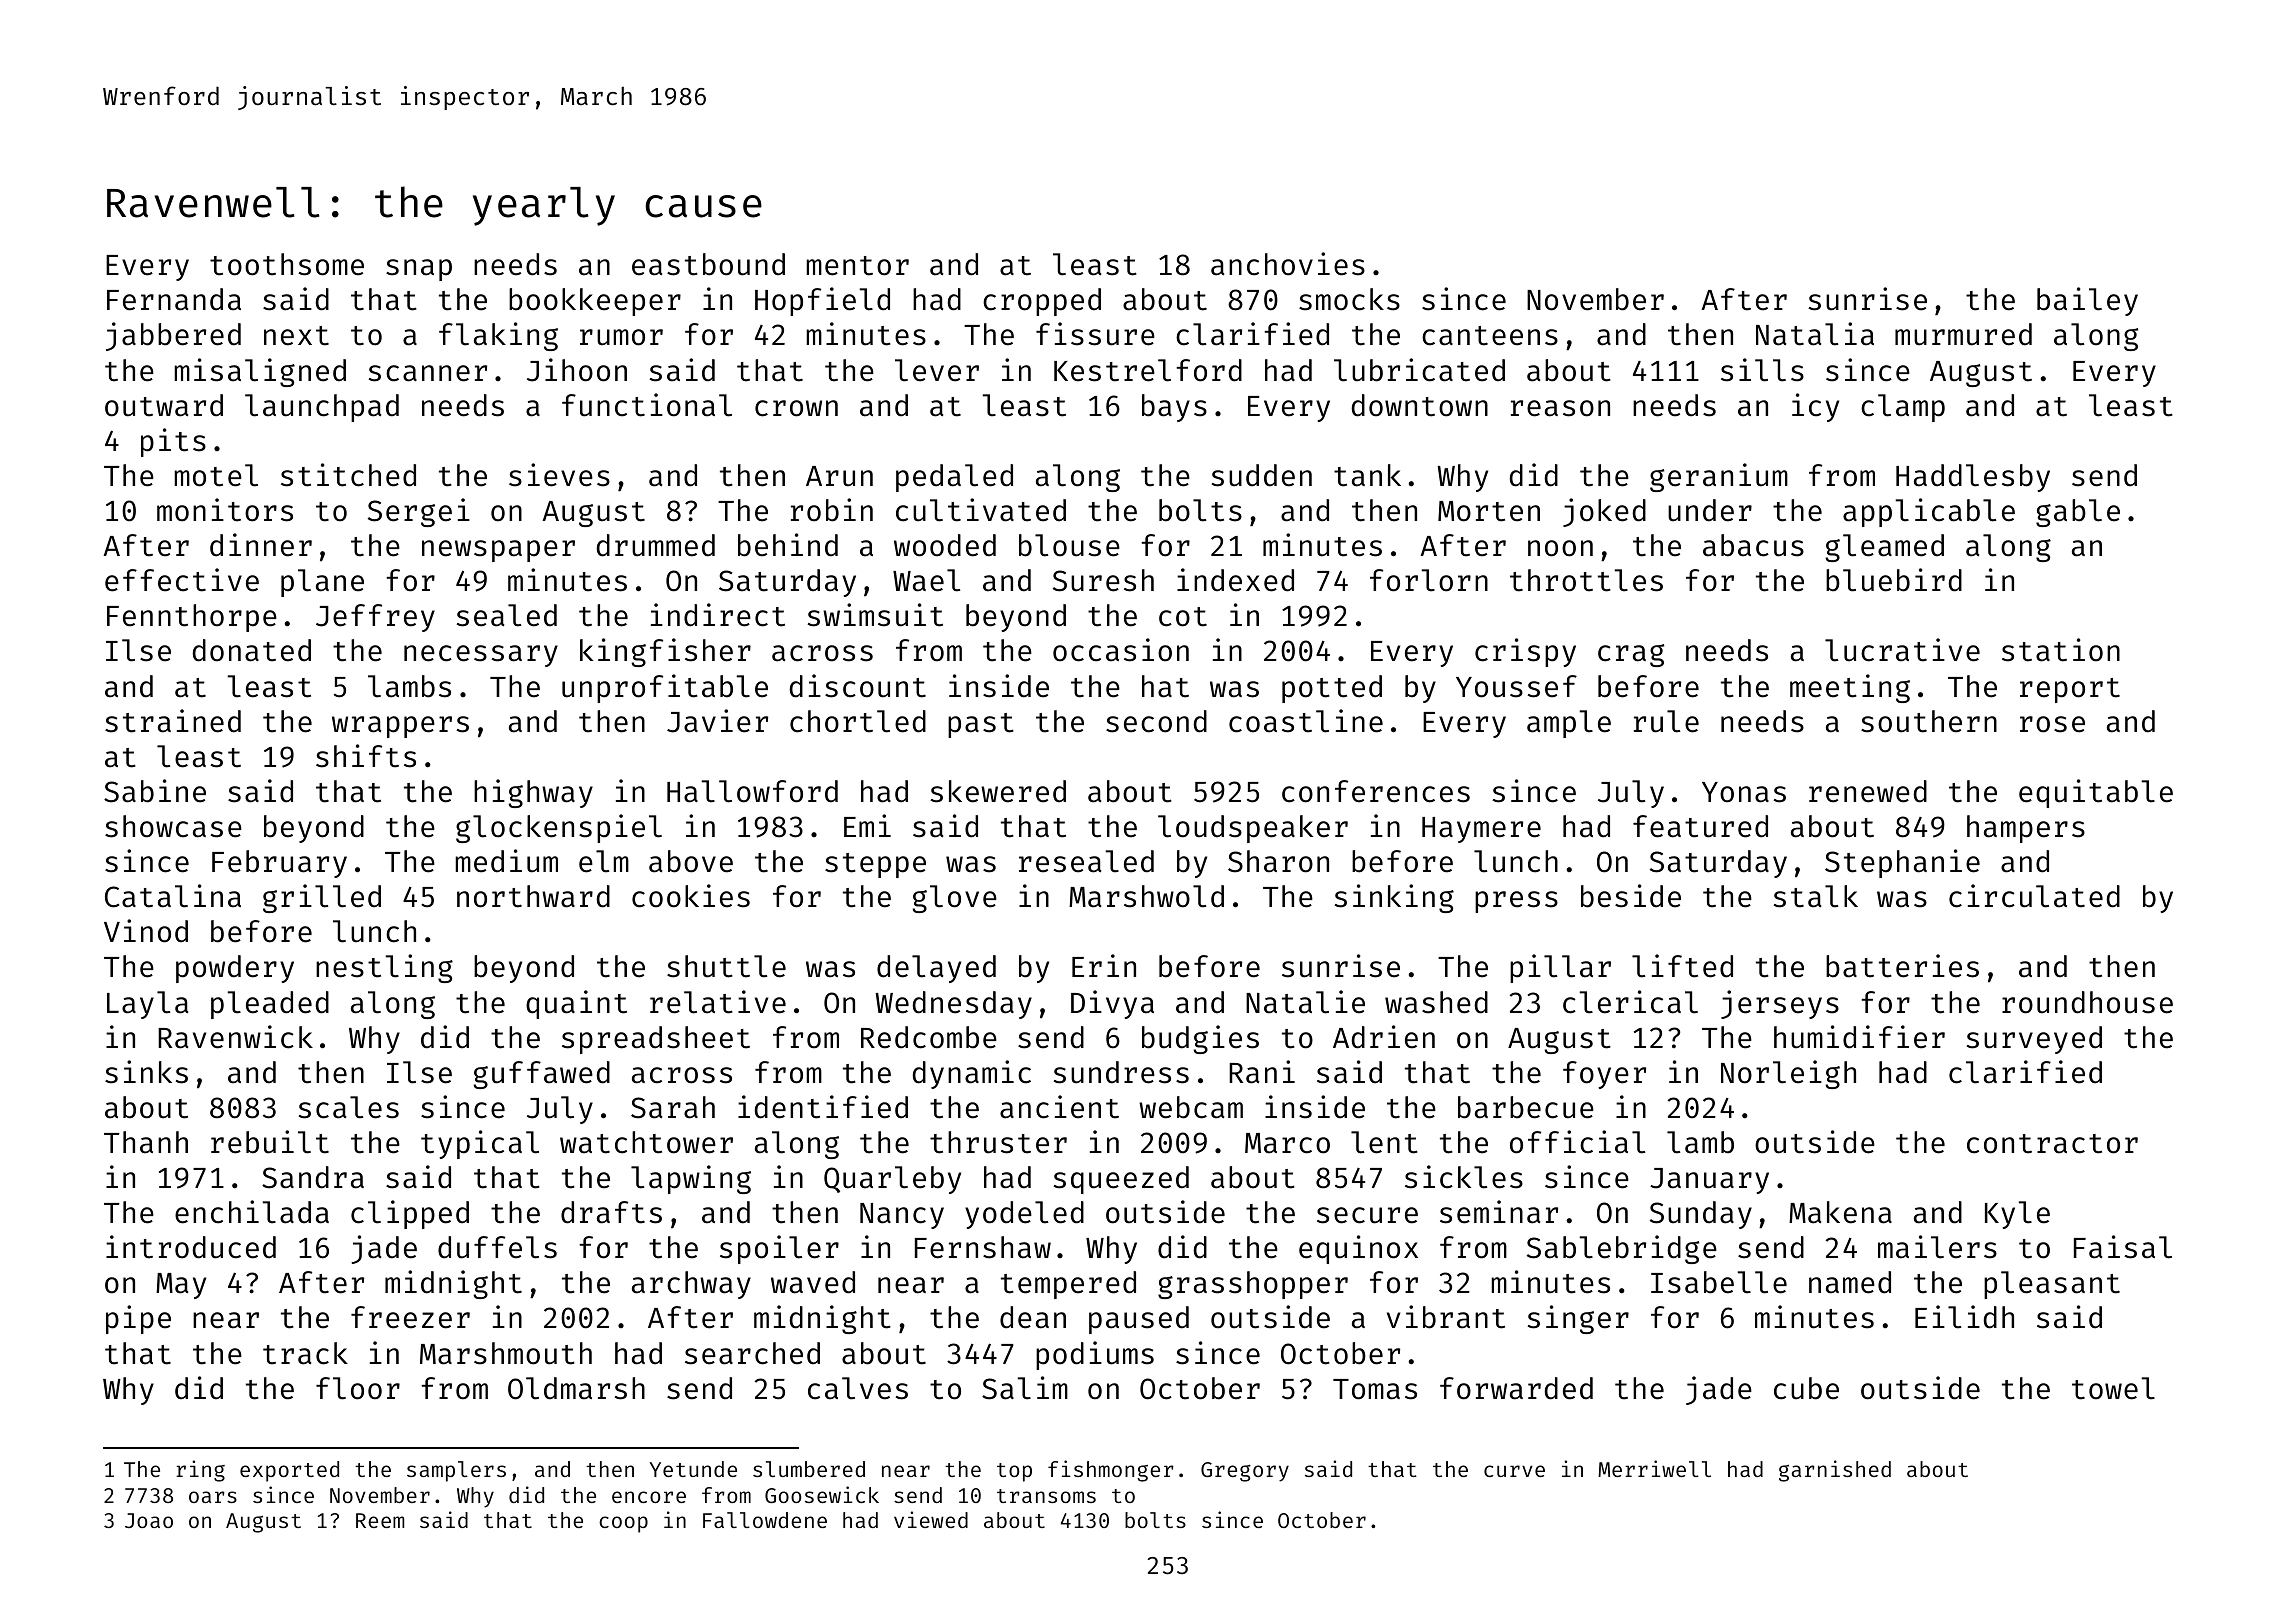  What do you see at coordinates (481, 656) in the screenshot?
I see `necessary` at bounding box center [481, 656].
